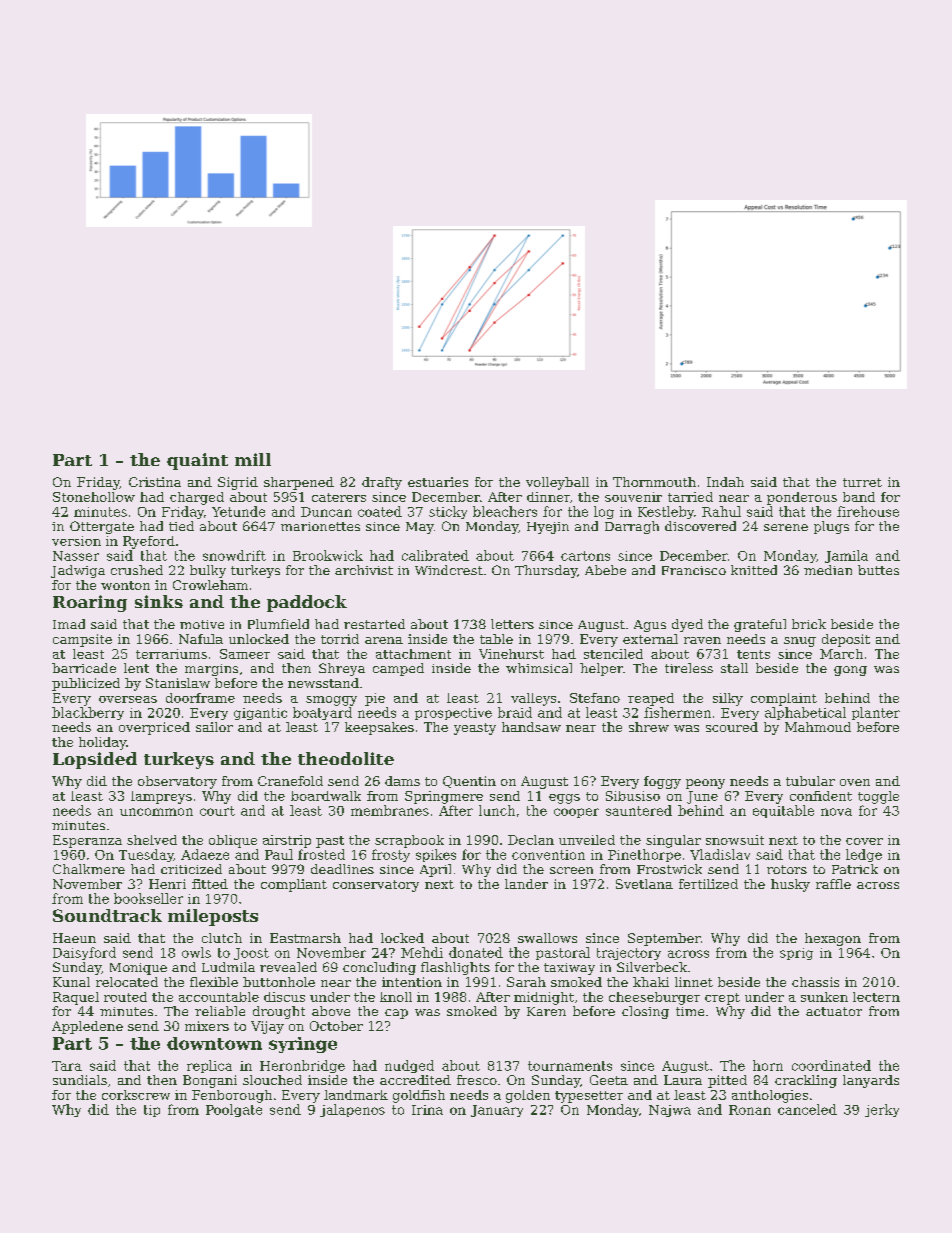 This screenshot has width=952, height=1233. Describe the element at coordinates (862, 482) in the screenshot. I see `turret` at that location.
